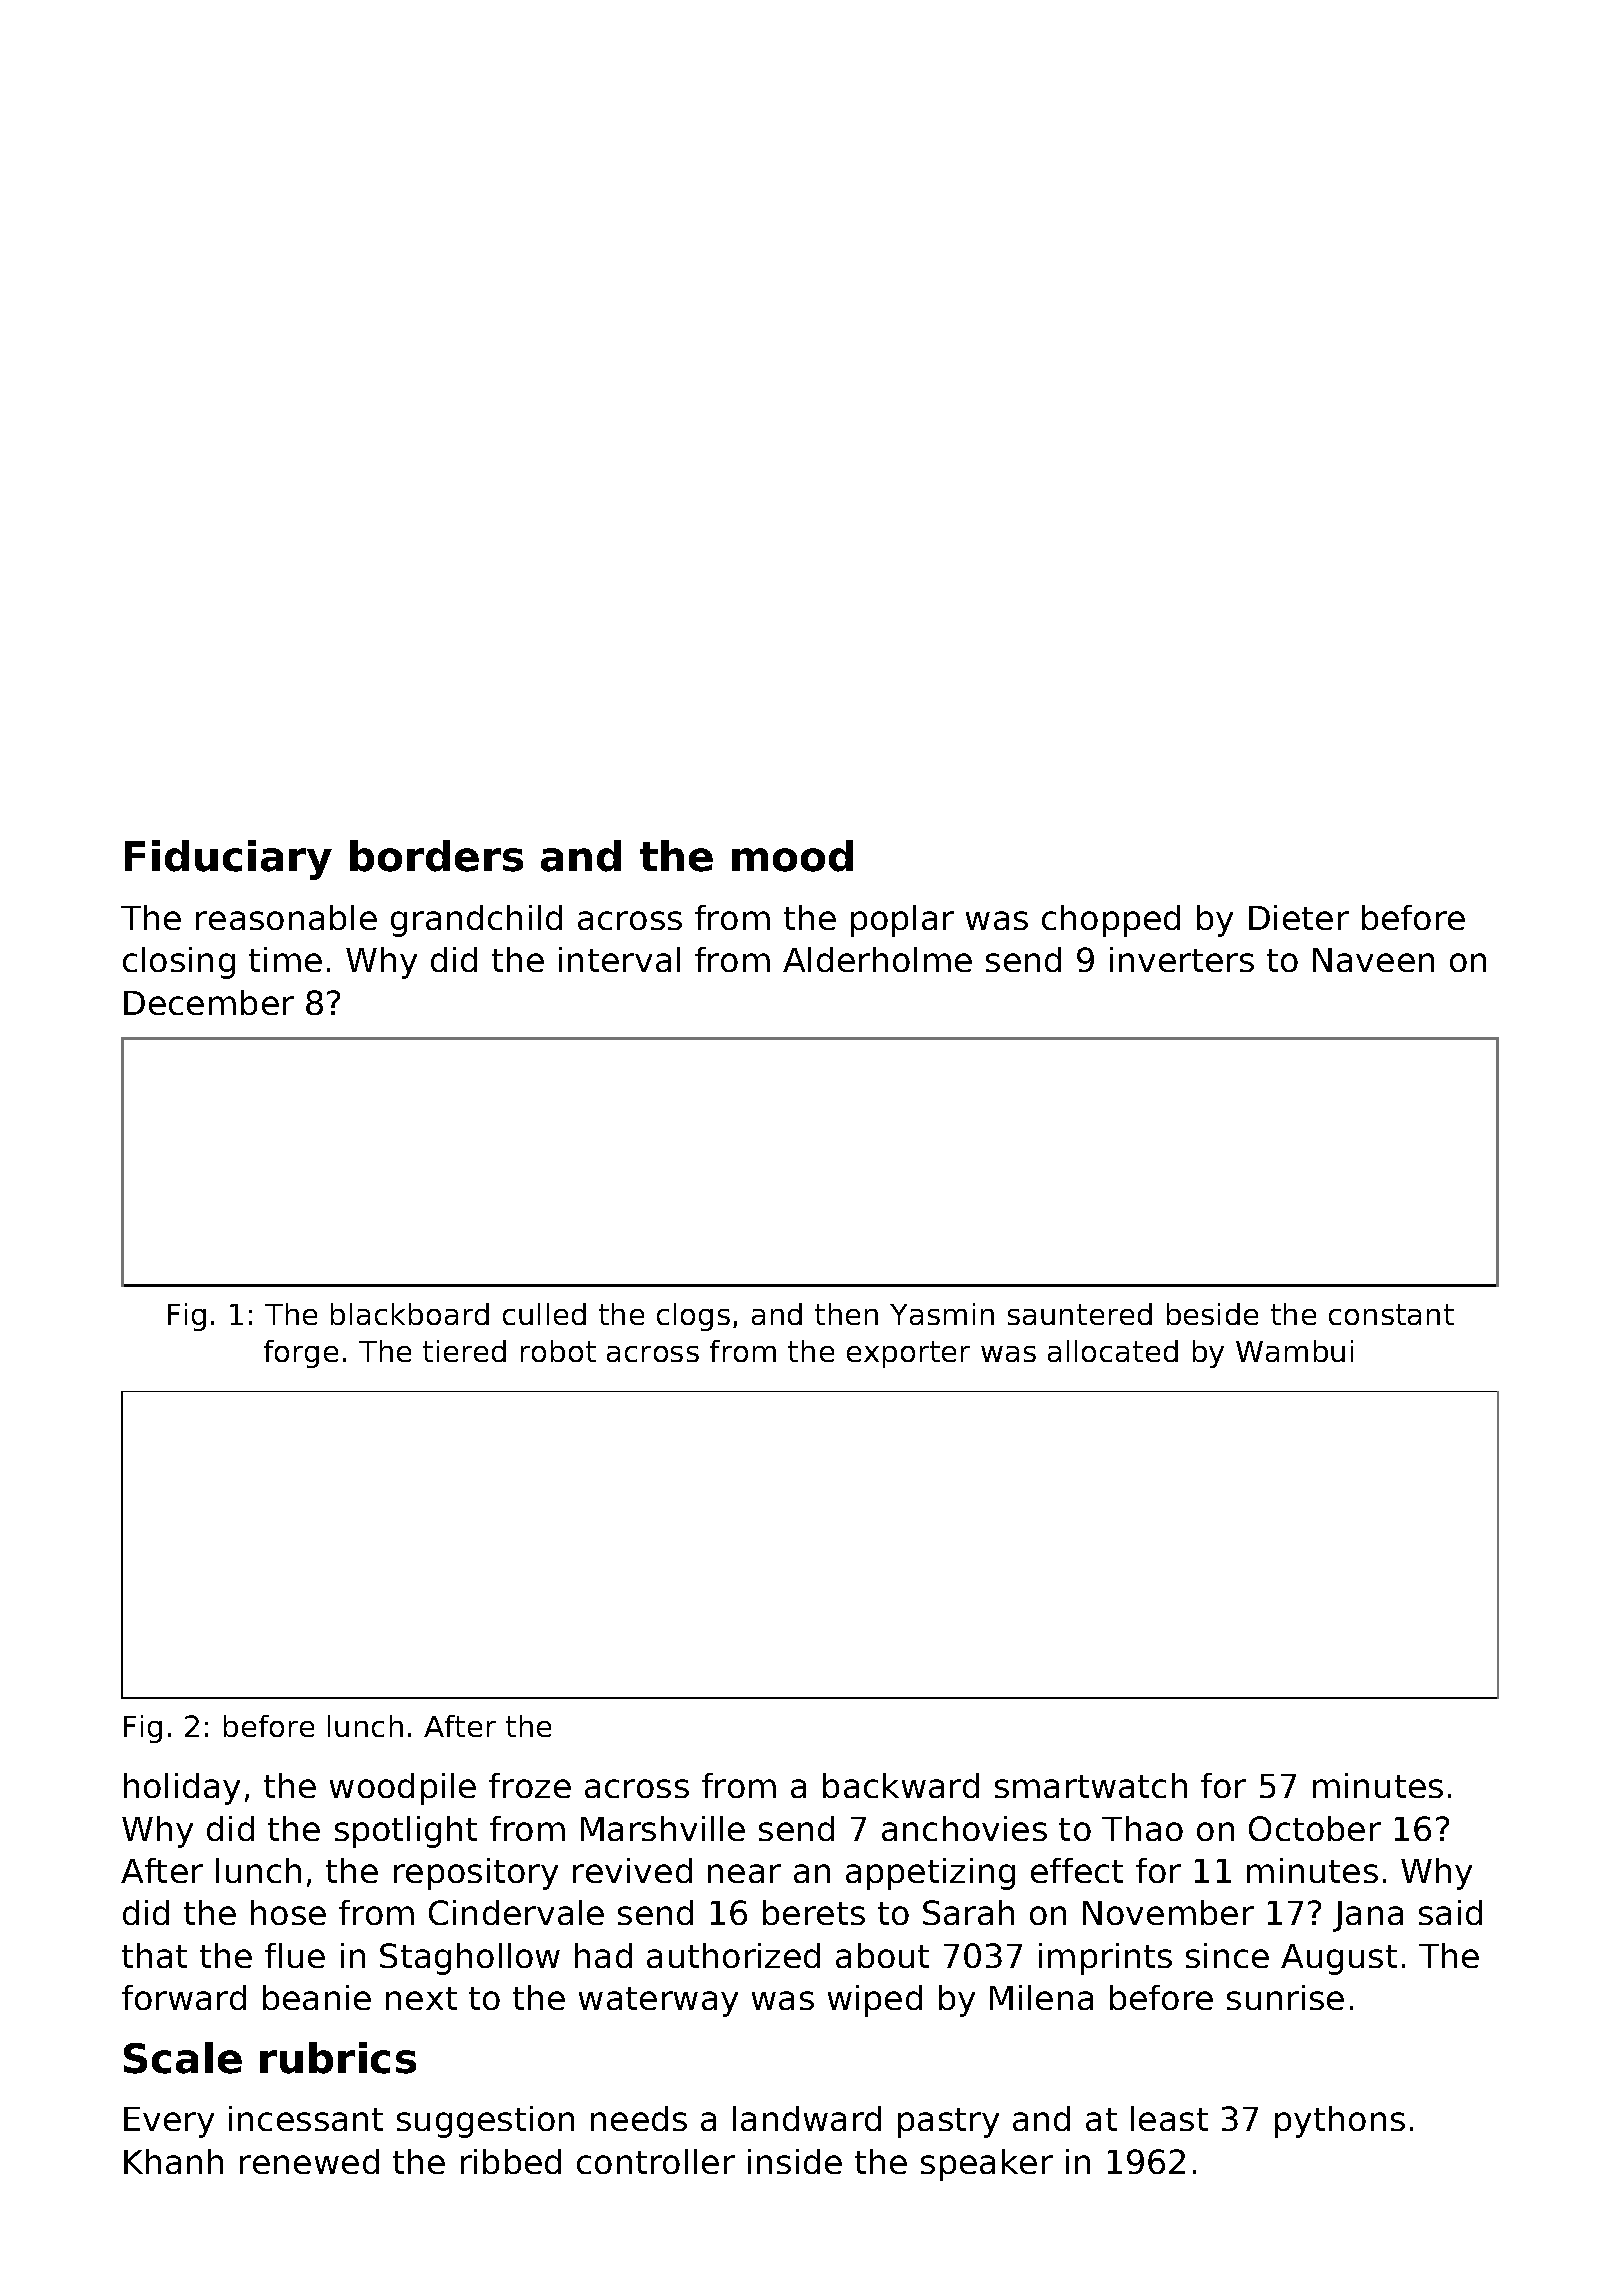  I want to click on anchovies, so click(964, 1828).
